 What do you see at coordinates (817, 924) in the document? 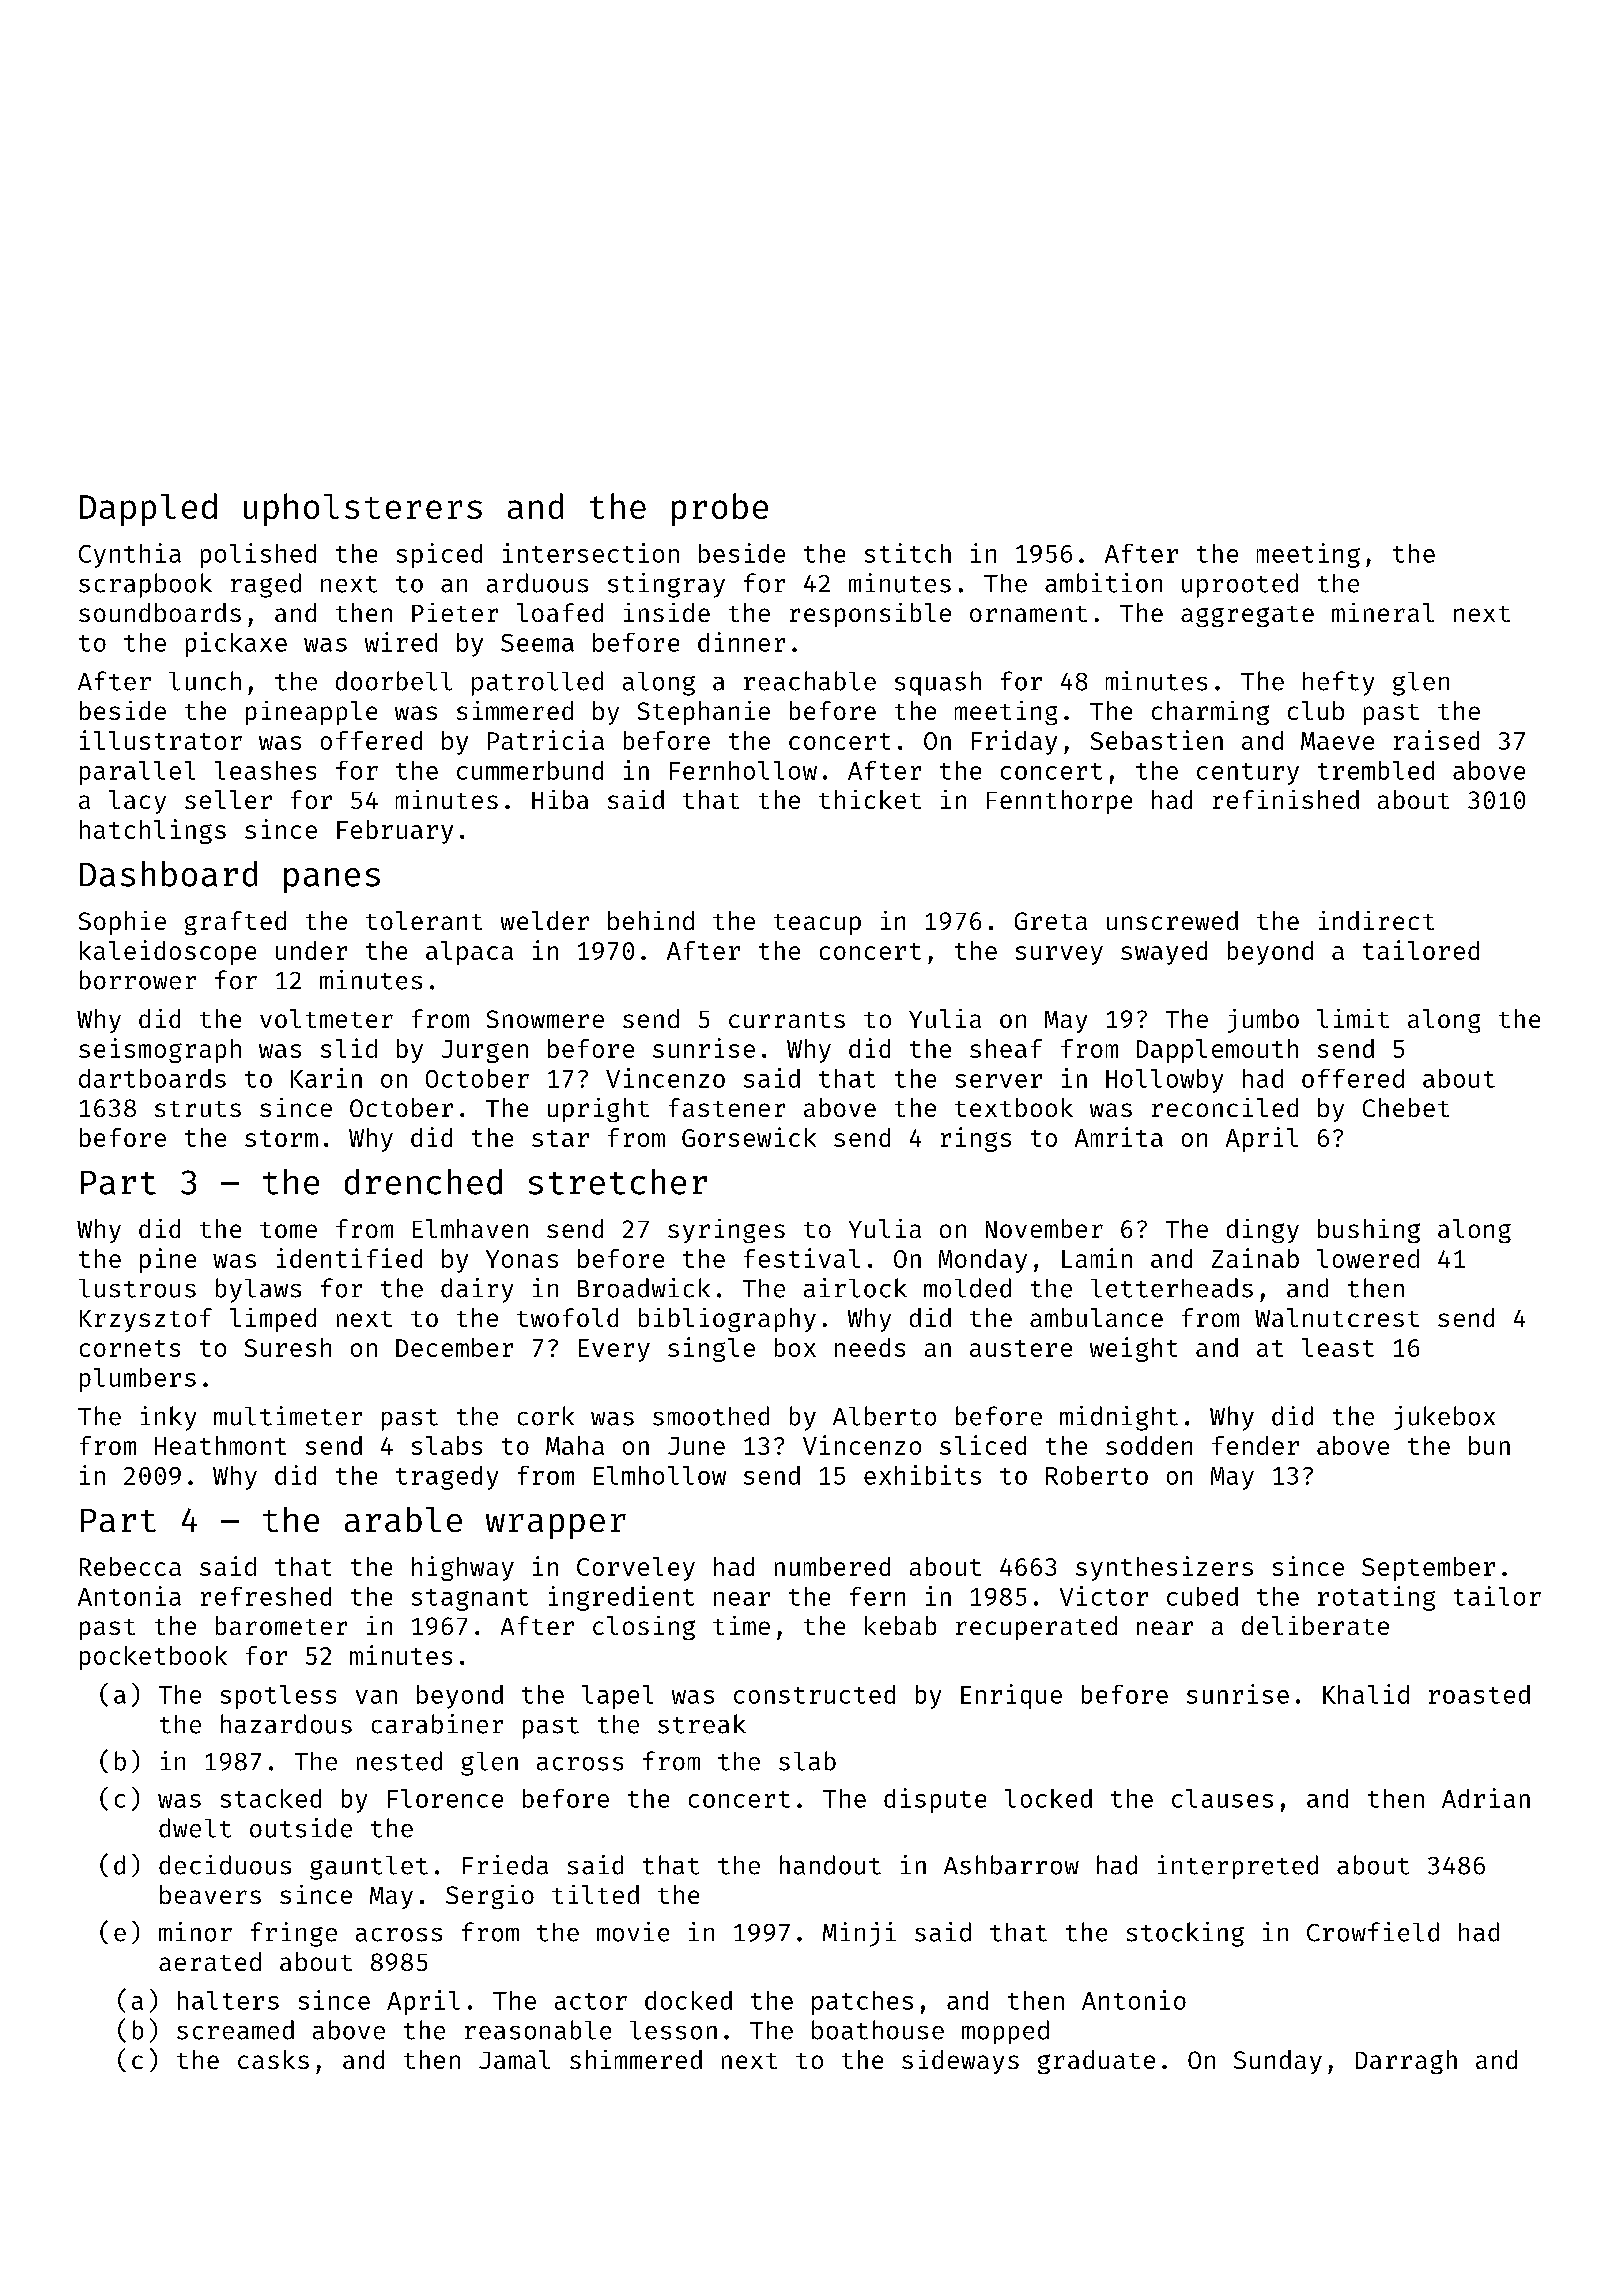
I see `teacup` at bounding box center [817, 924].
